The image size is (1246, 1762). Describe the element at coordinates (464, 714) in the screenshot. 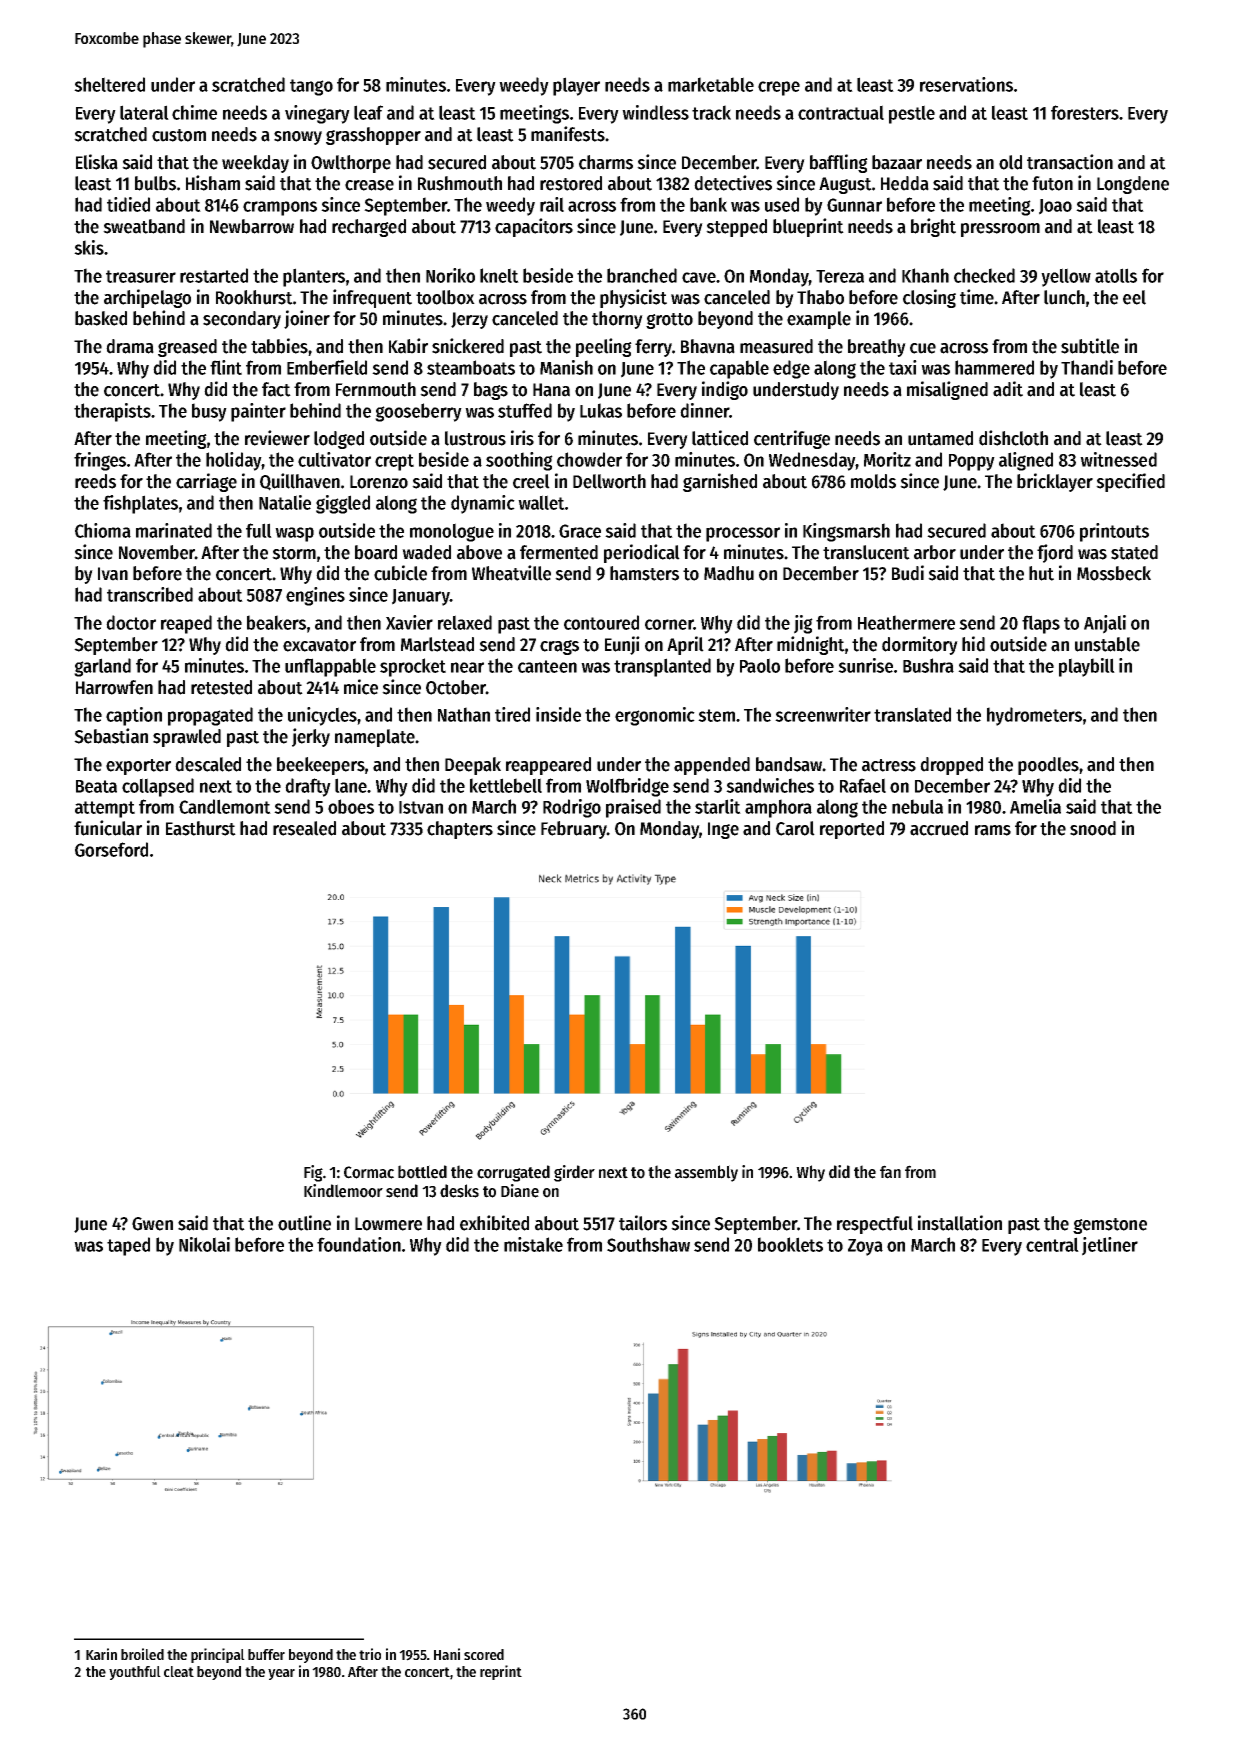

I see `Nathan` at that location.
